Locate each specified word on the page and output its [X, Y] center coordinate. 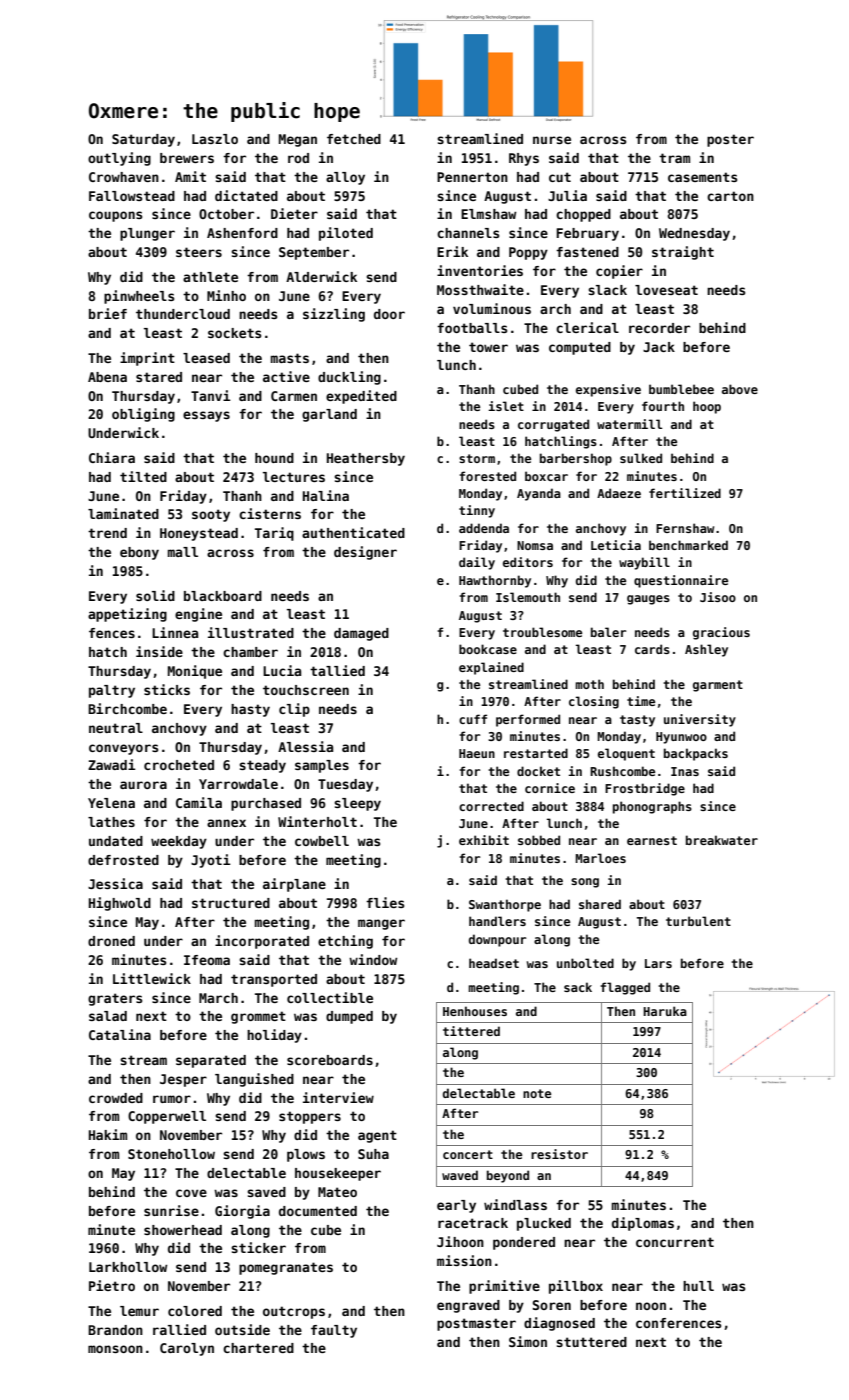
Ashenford [242, 233]
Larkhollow [128, 1267]
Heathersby [366, 459]
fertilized [685, 493]
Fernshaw [685, 528]
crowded [116, 1098]
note [537, 1093]
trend [107, 533]
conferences [678, 1323]
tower [488, 347]
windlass [515, 1204]
